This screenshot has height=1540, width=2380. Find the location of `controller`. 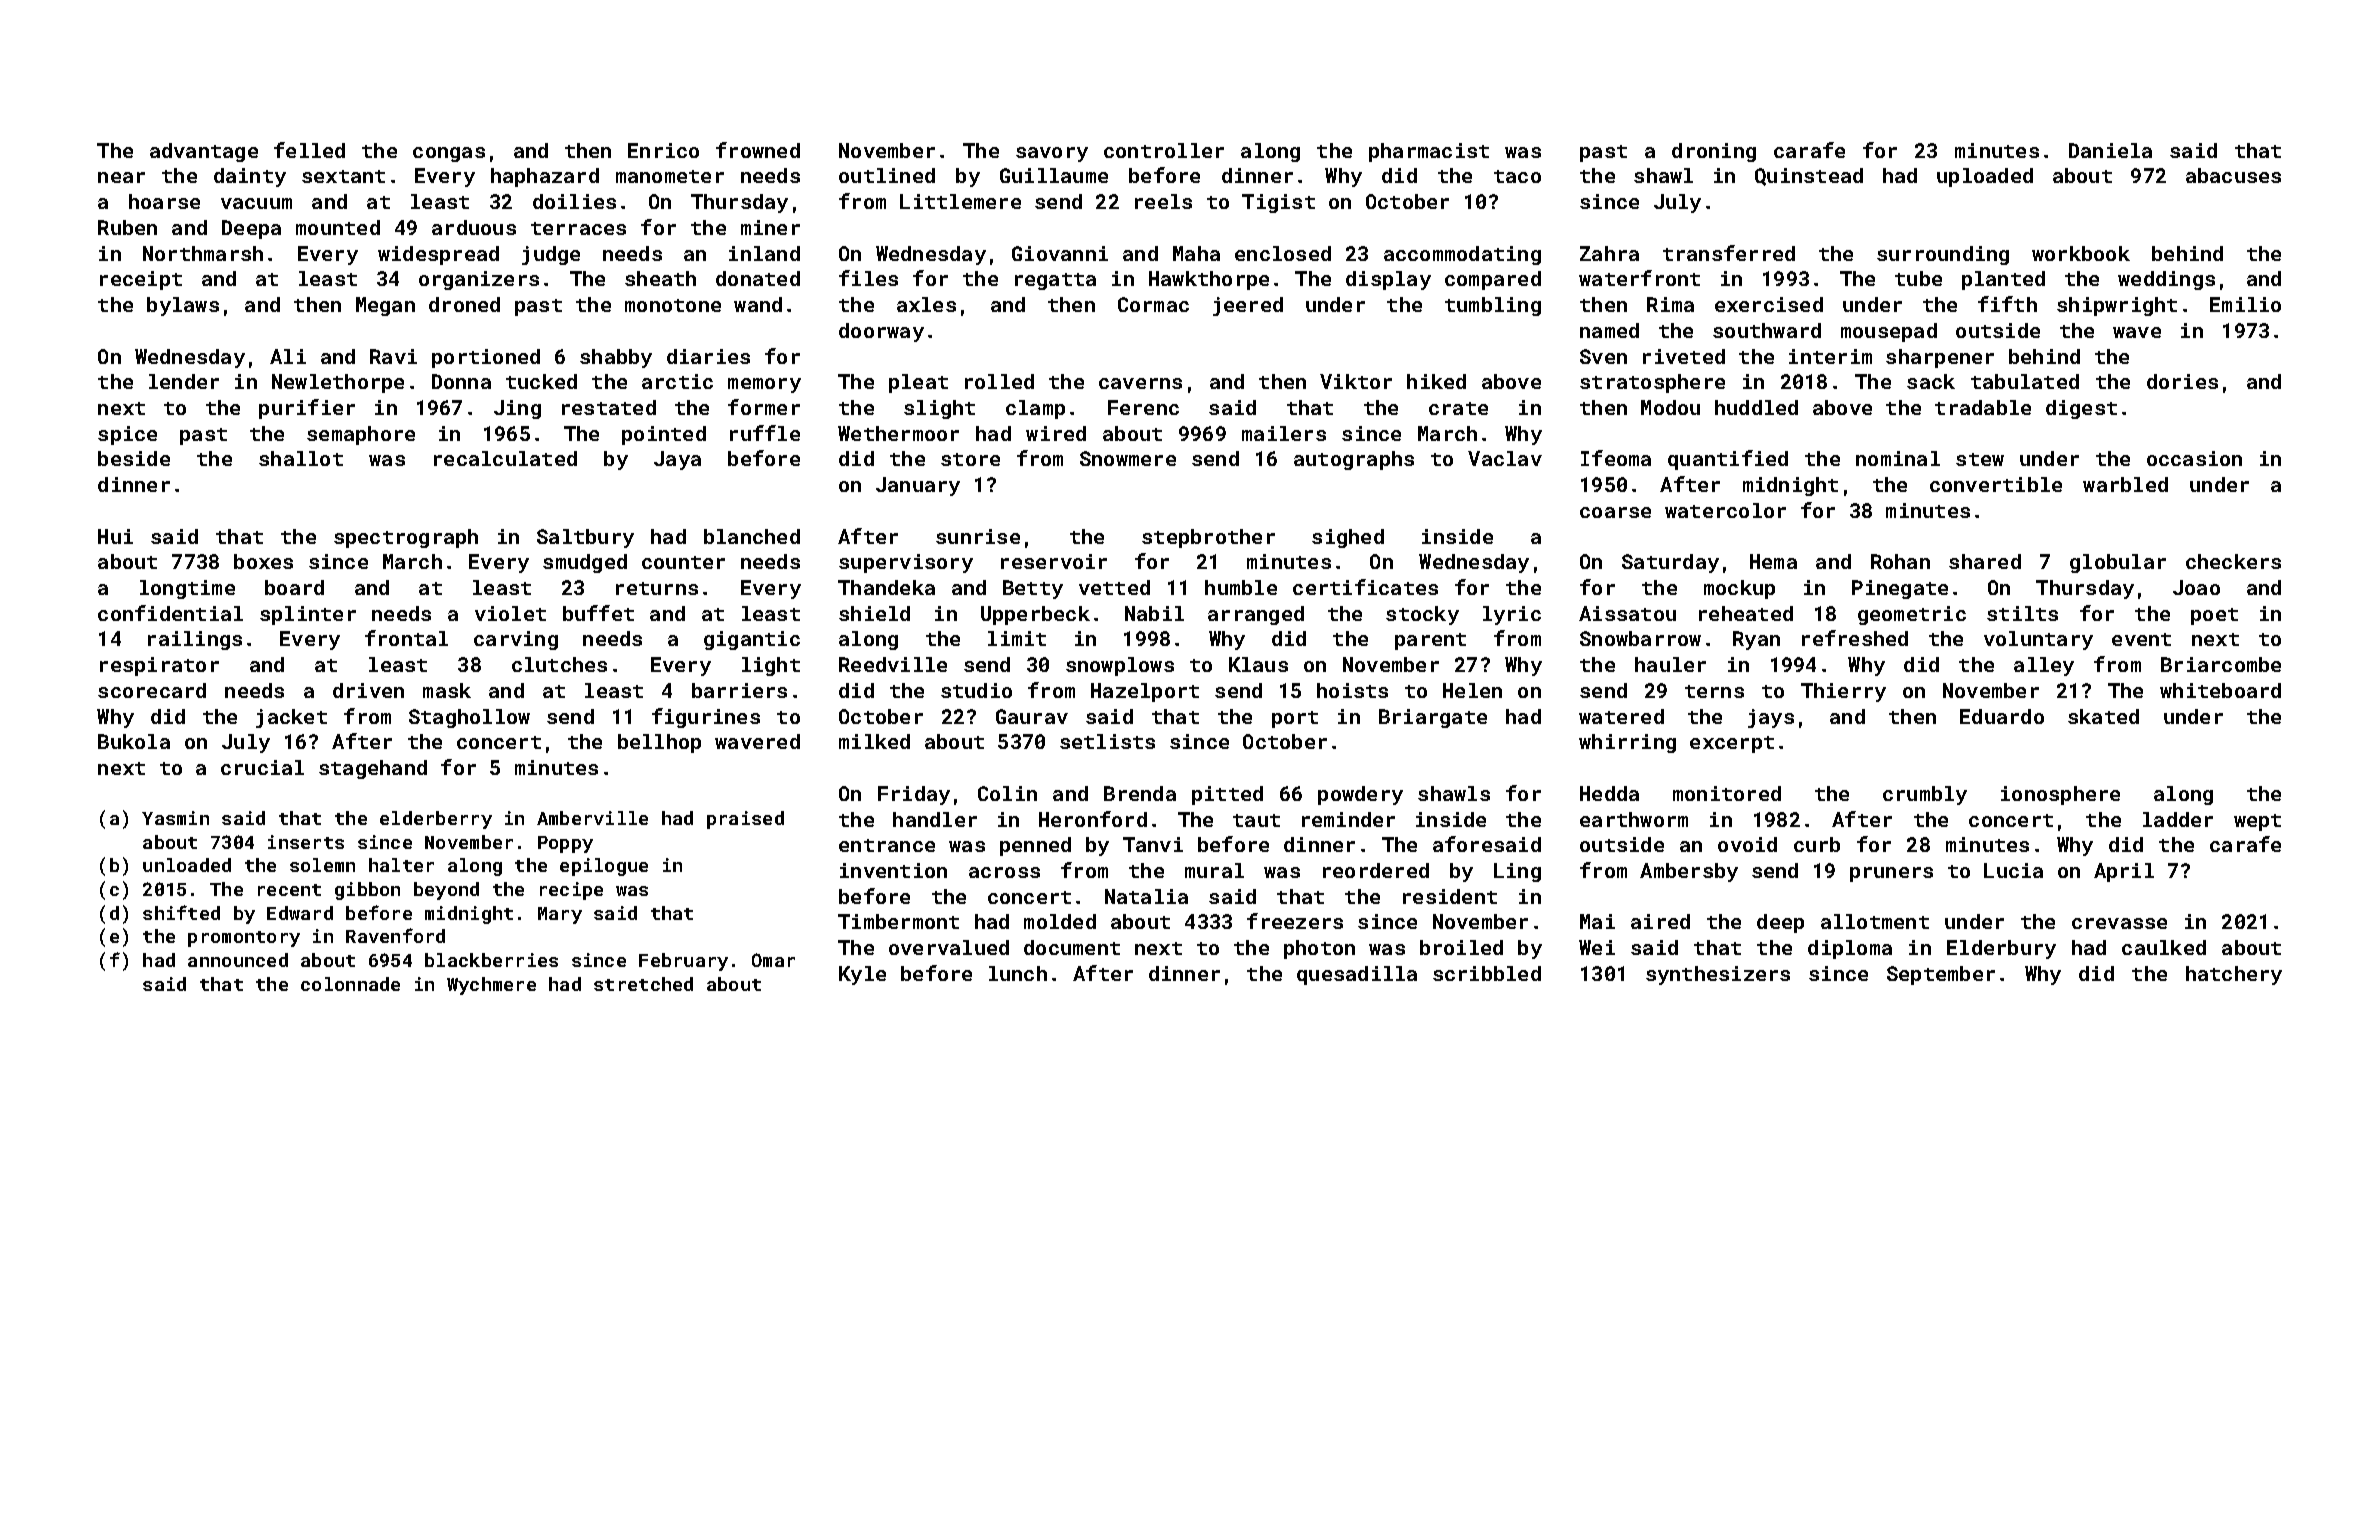

controller is located at coordinates (1164, 150).
